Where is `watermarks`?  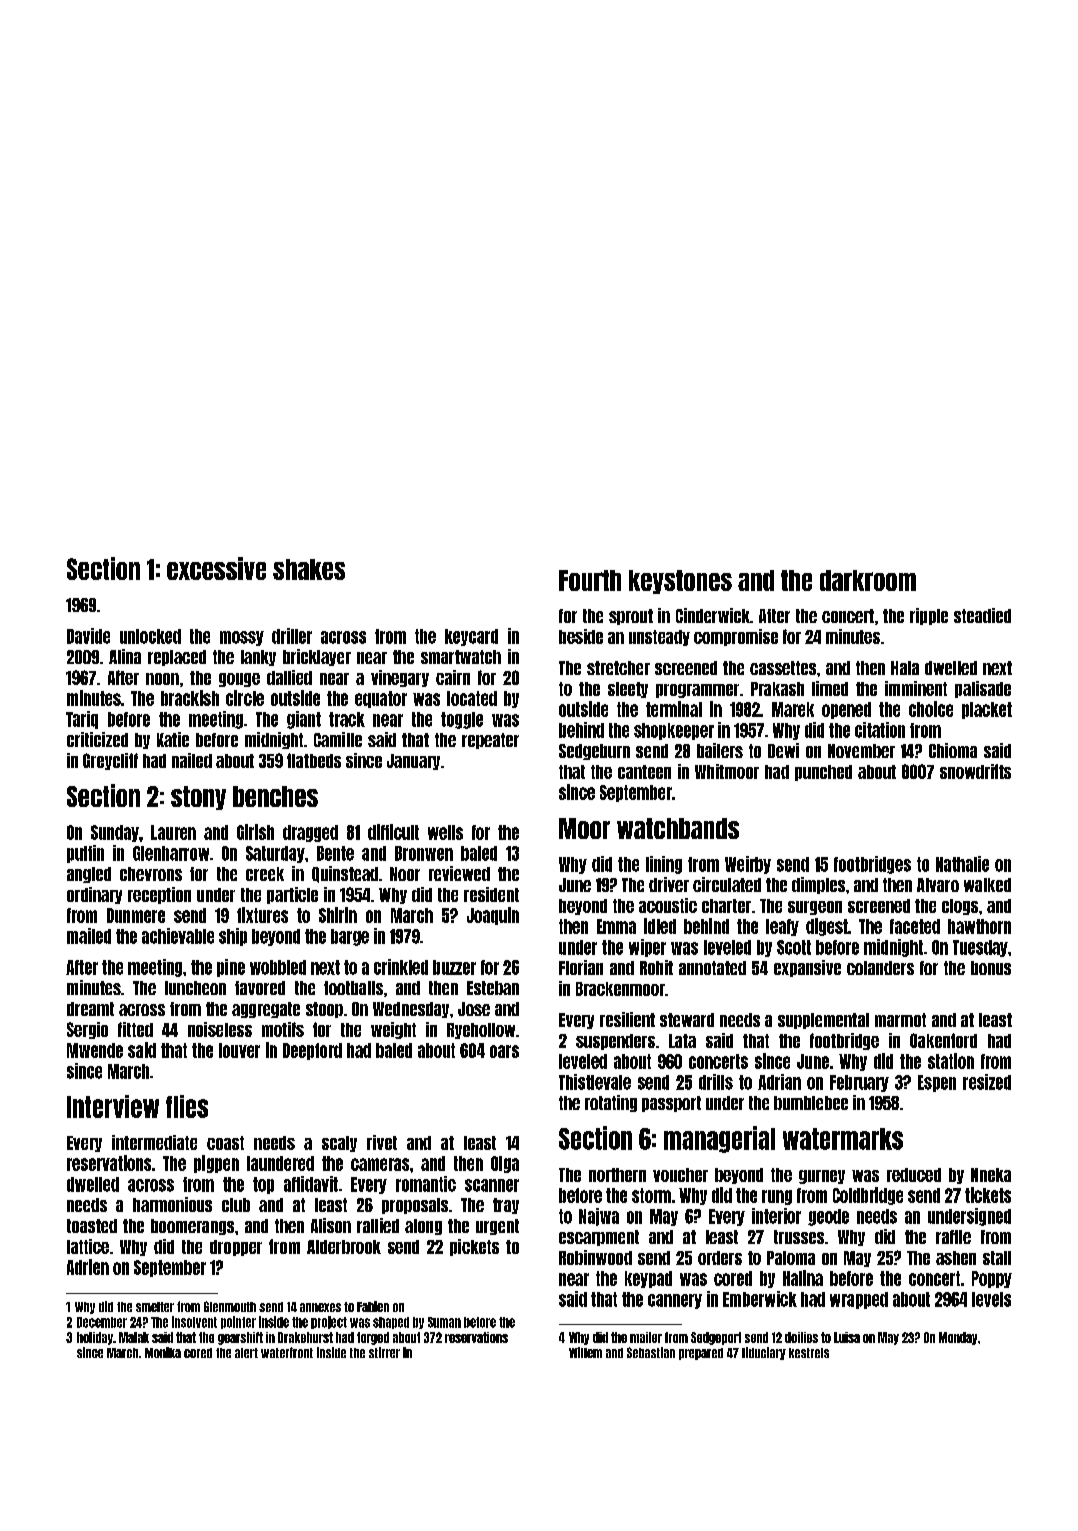 watermarks is located at coordinates (843, 1139).
